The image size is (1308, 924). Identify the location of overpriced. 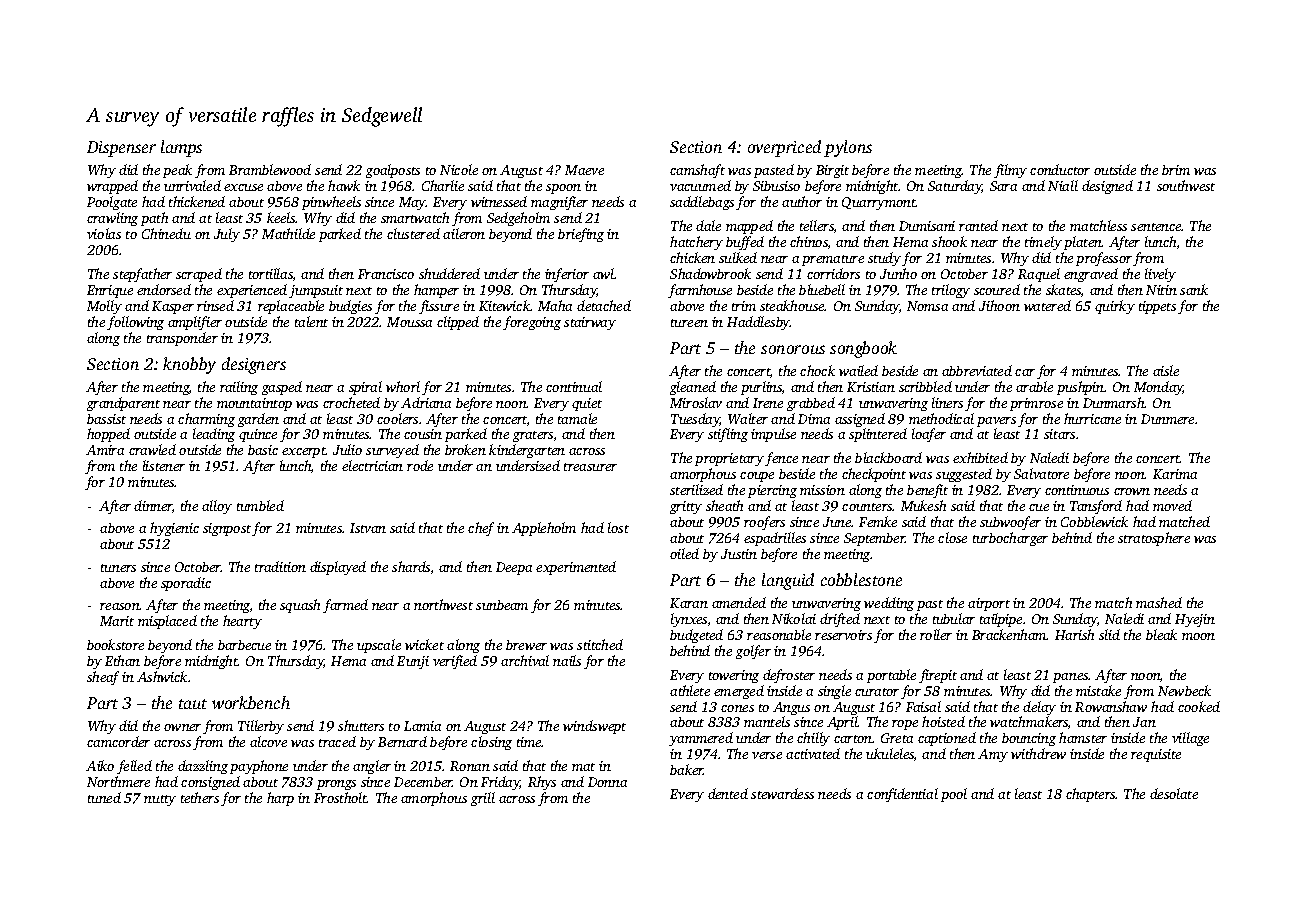
(784, 148).
